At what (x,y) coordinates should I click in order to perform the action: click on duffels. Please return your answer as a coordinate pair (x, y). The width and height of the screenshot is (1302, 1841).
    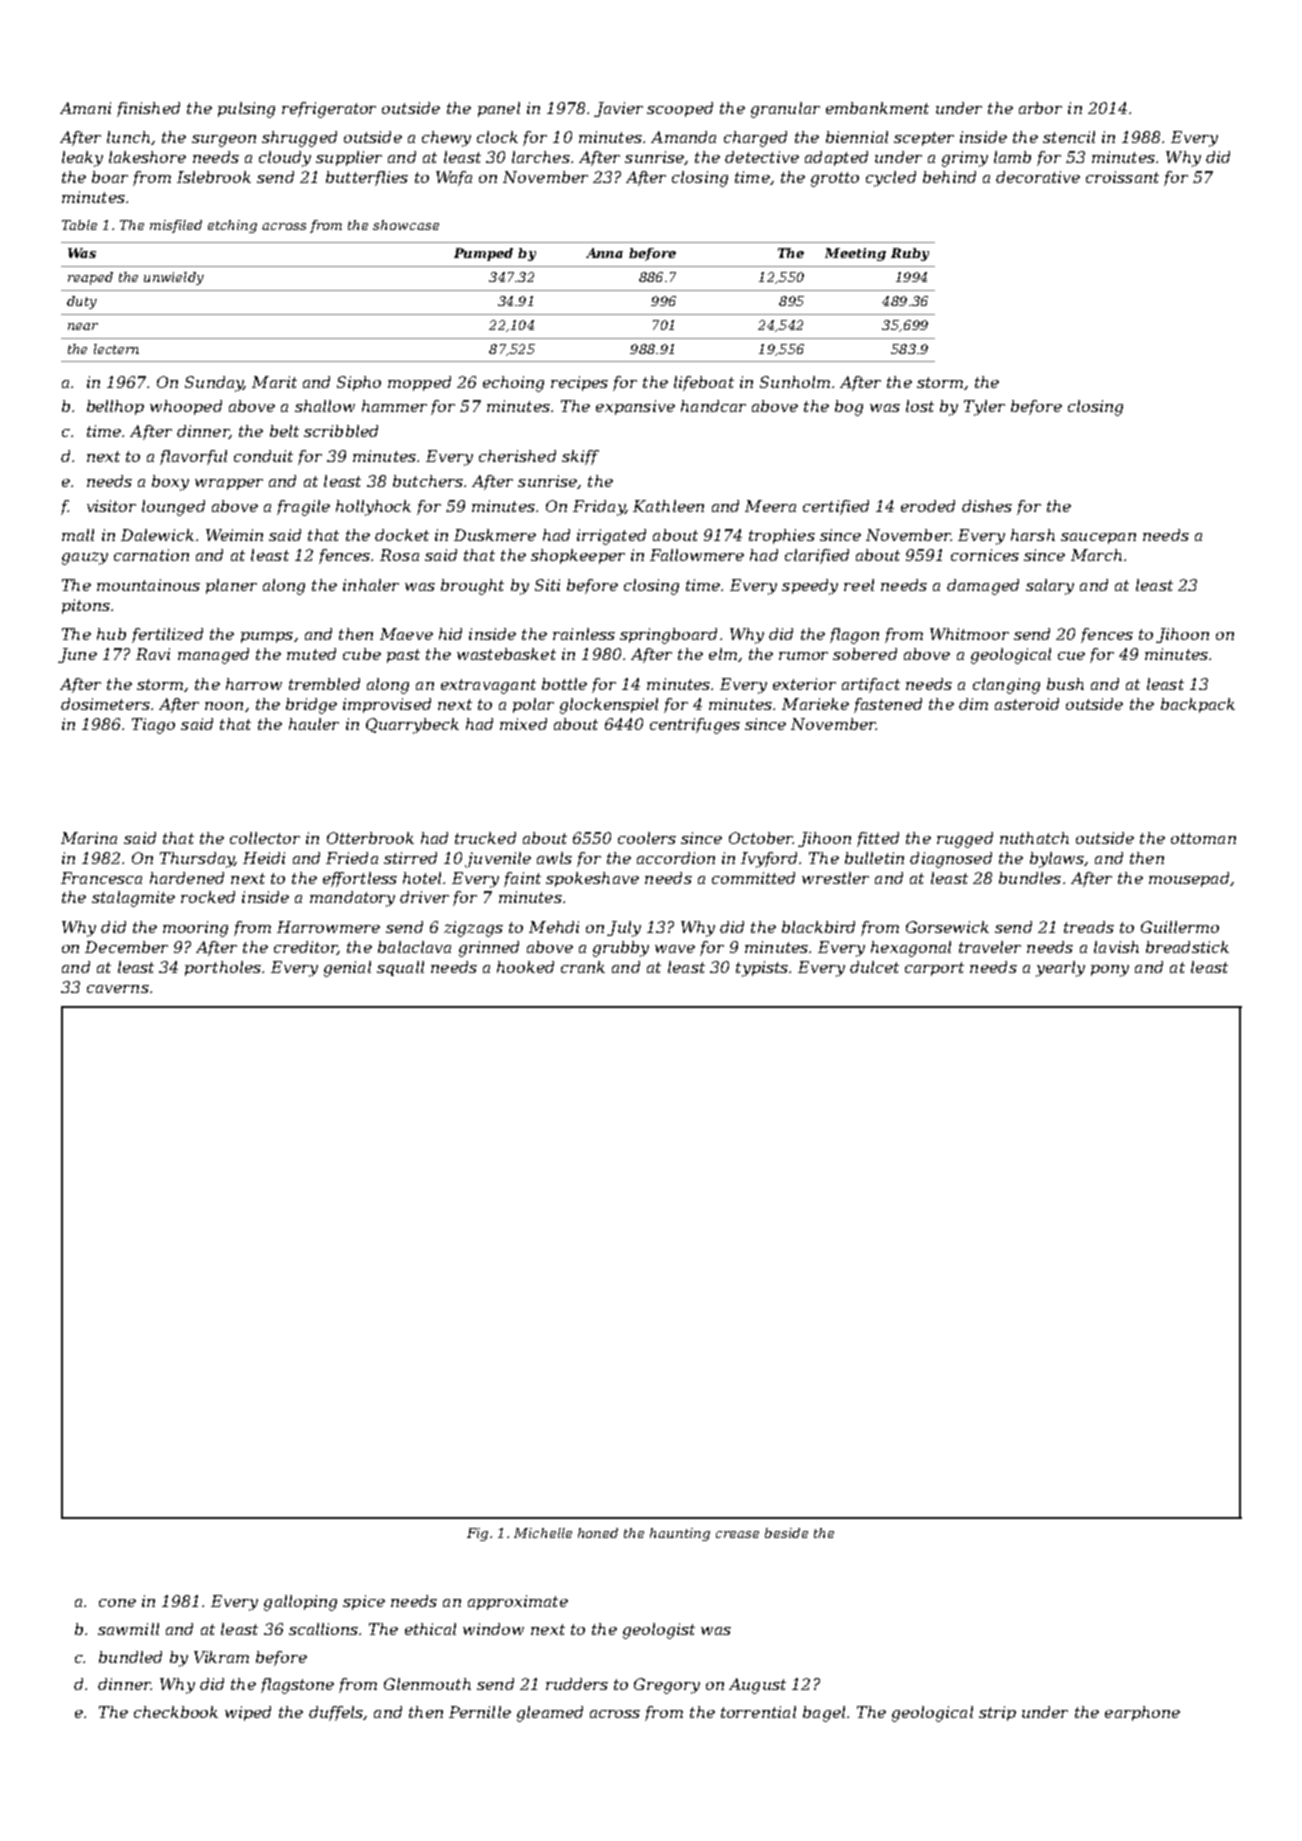
    Looking at the image, I should click on (336, 1713).
